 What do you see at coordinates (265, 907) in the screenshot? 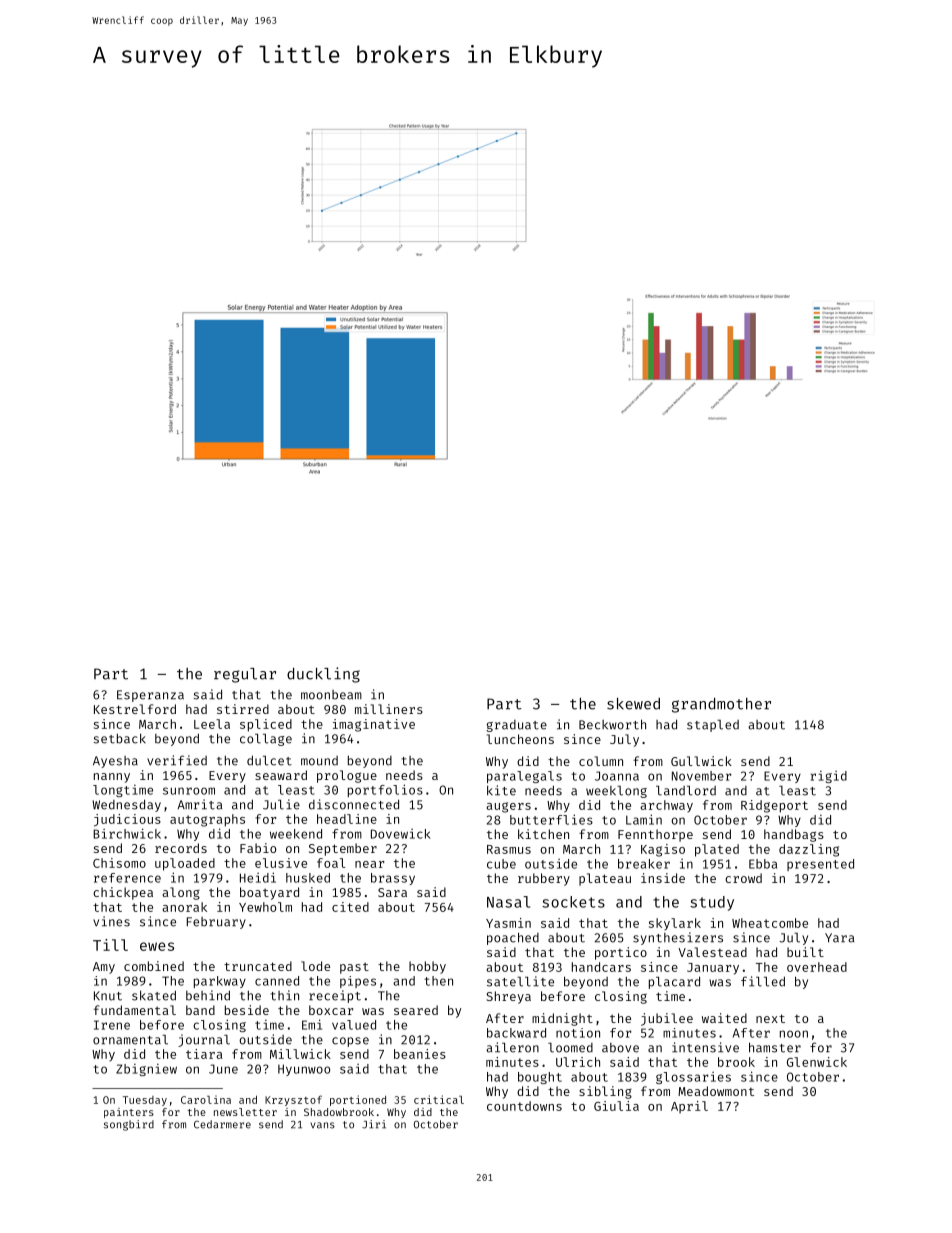
I see `Yewholm` at bounding box center [265, 907].
